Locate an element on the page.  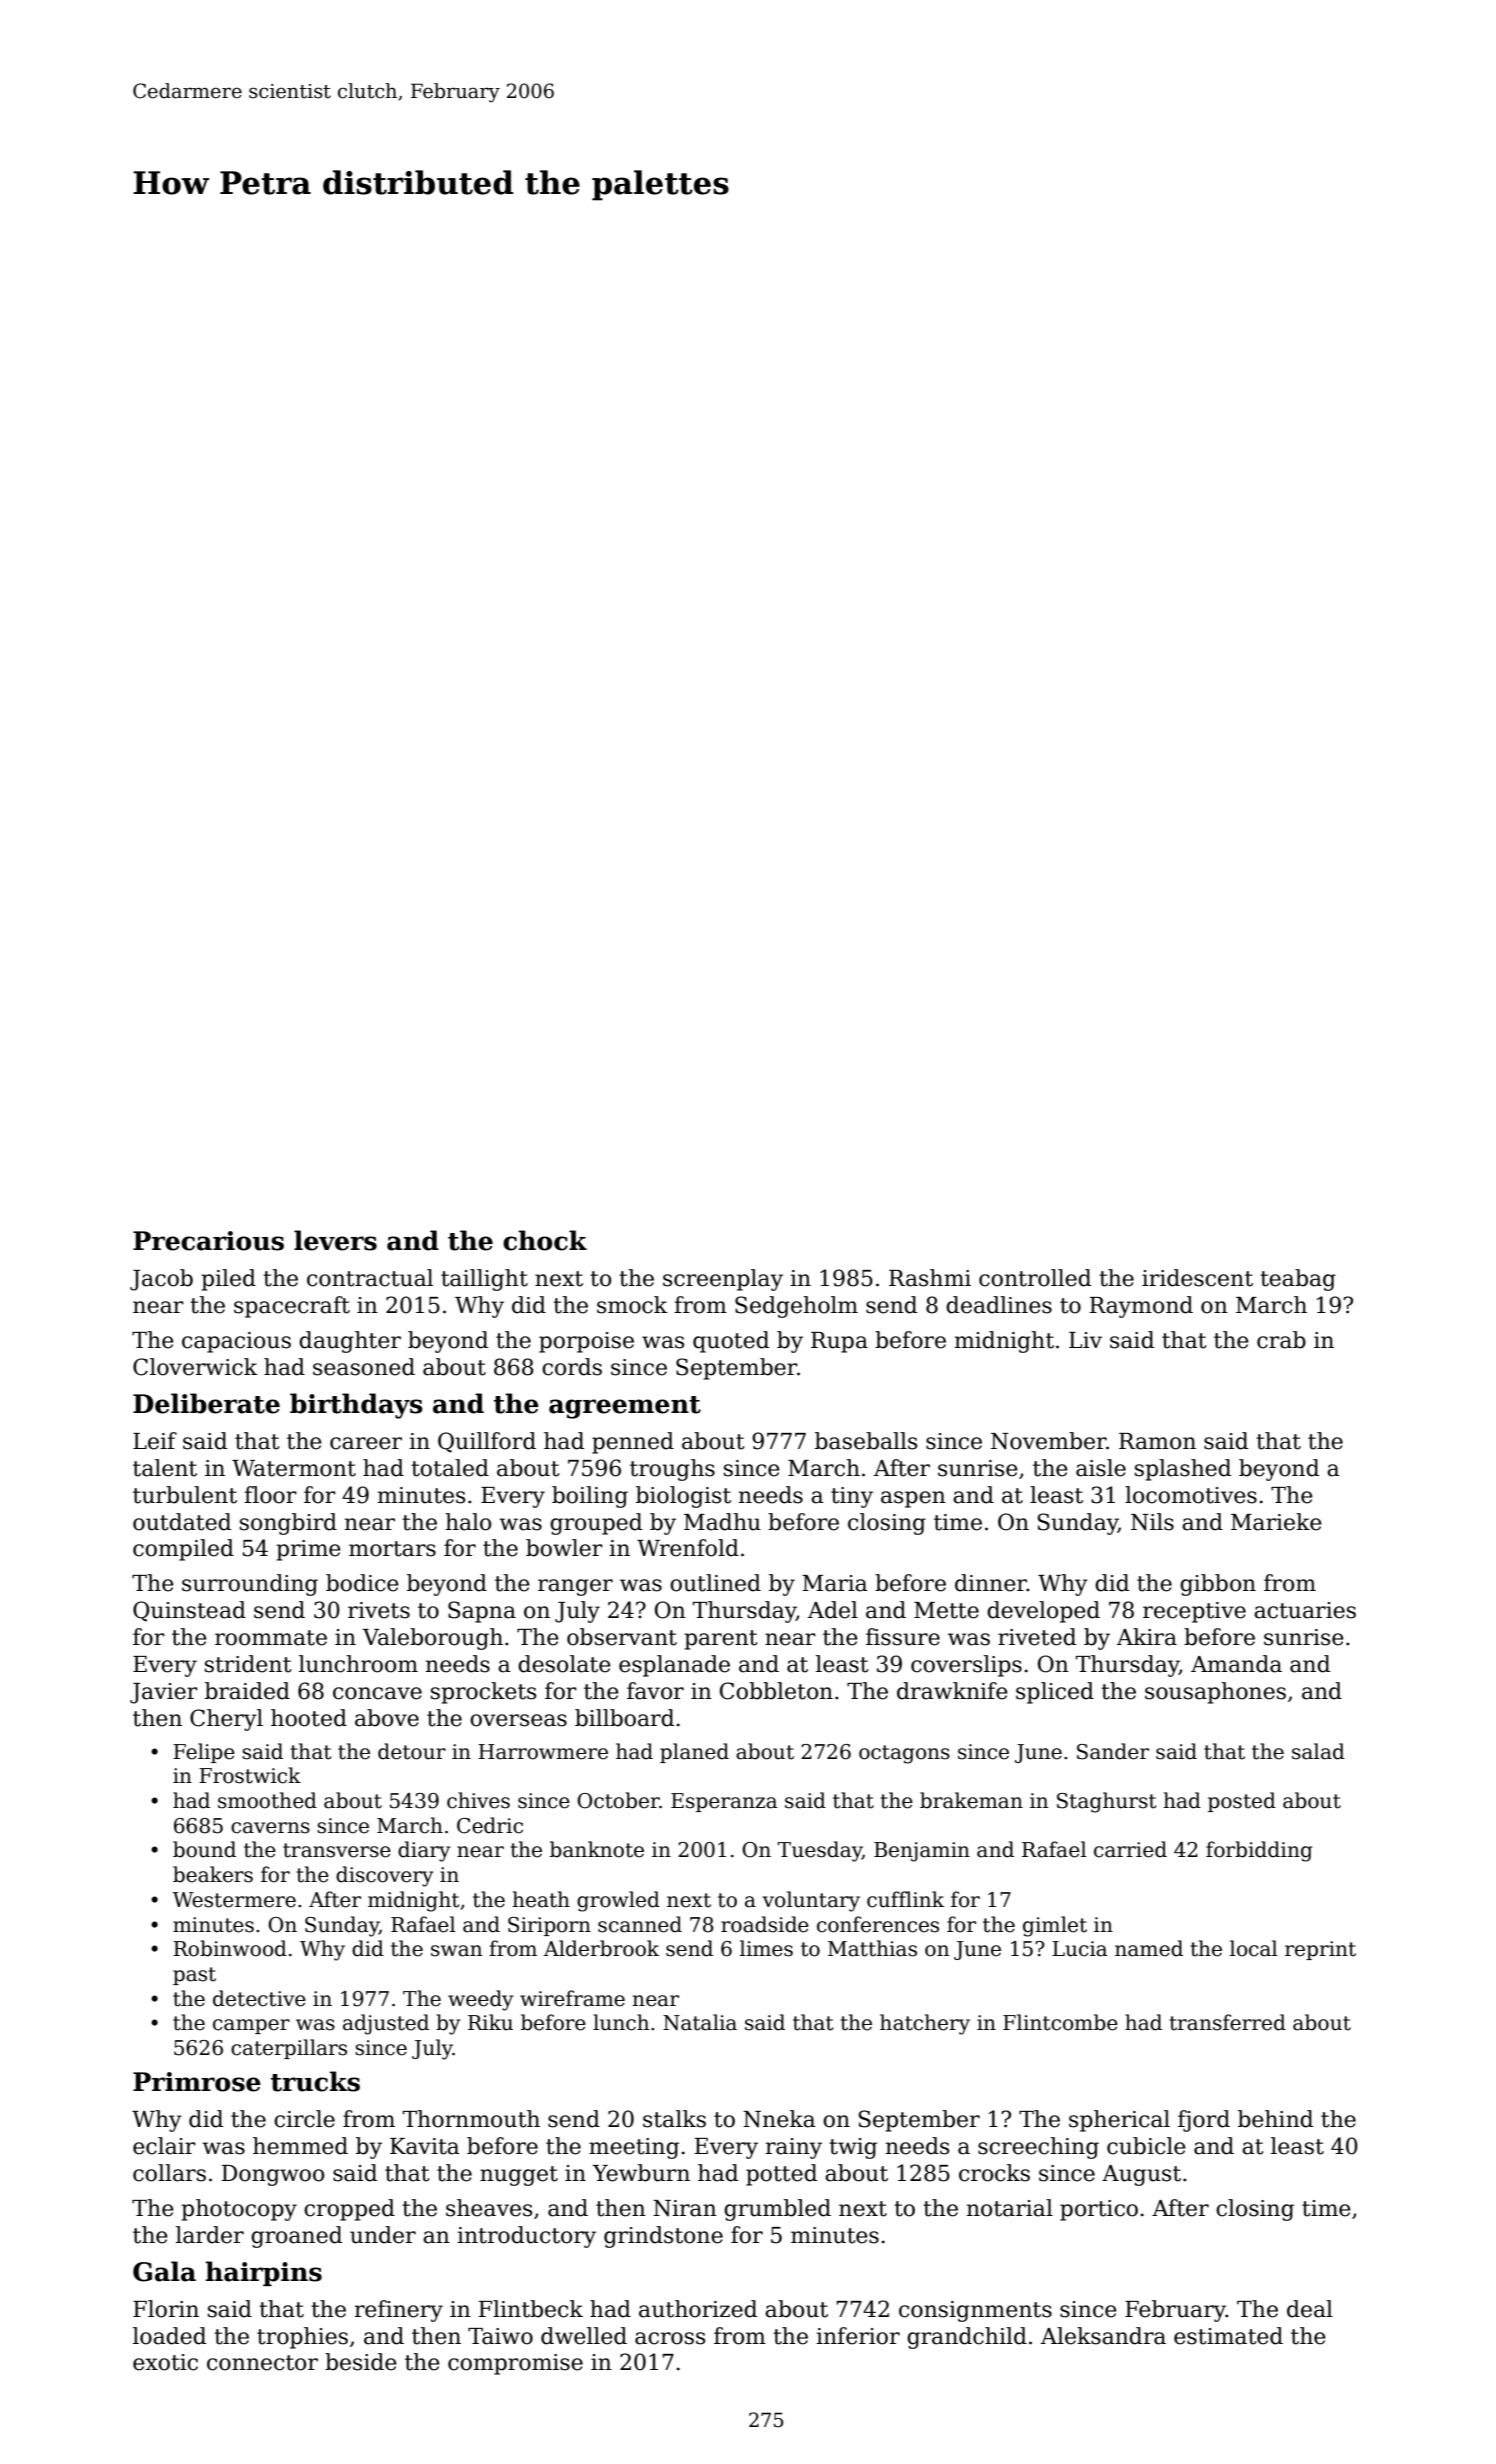
behind is located at coordinates (1275, 2119).
